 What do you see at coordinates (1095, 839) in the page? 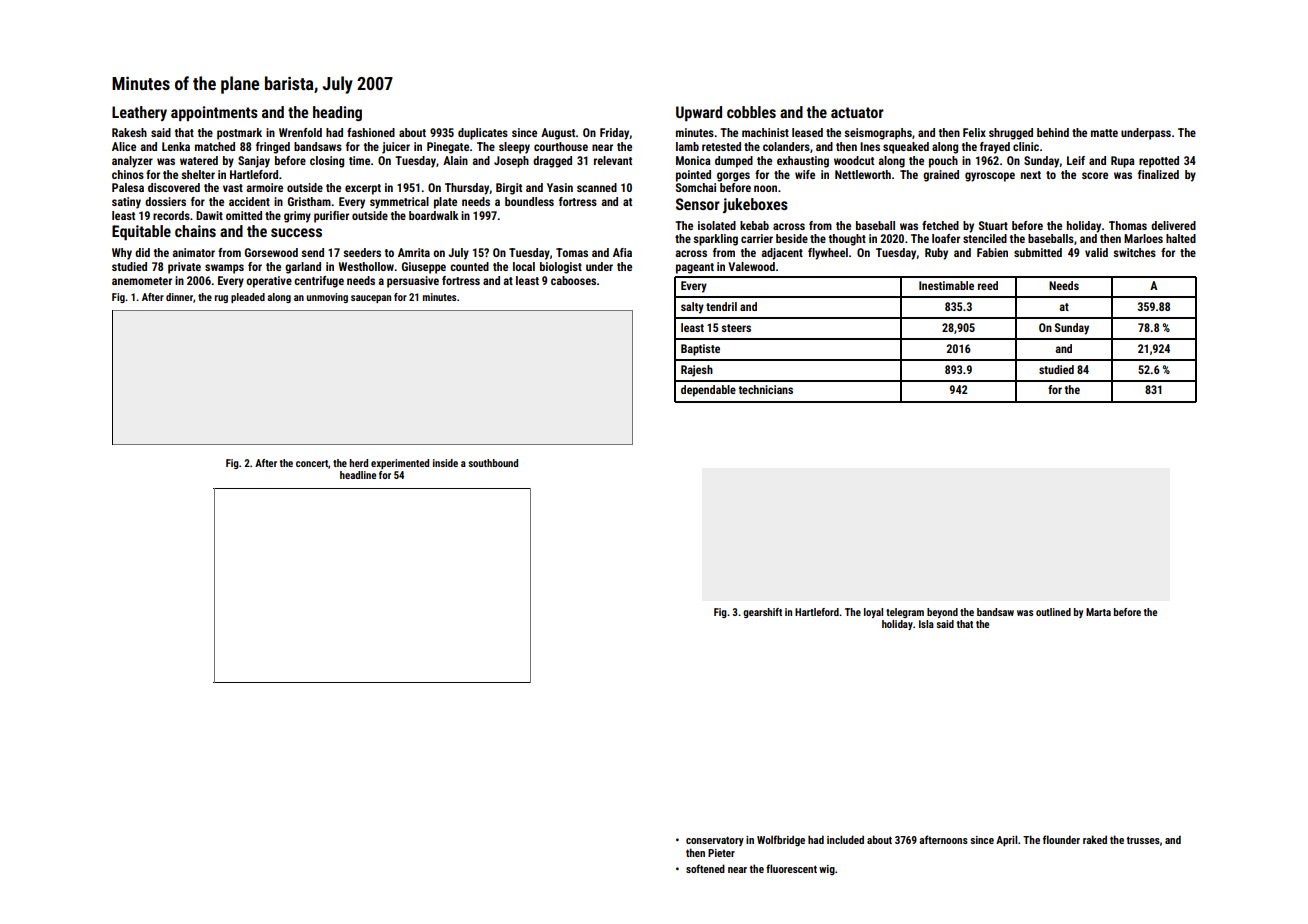
I see `raked` at bounding box center [1095, 839].
